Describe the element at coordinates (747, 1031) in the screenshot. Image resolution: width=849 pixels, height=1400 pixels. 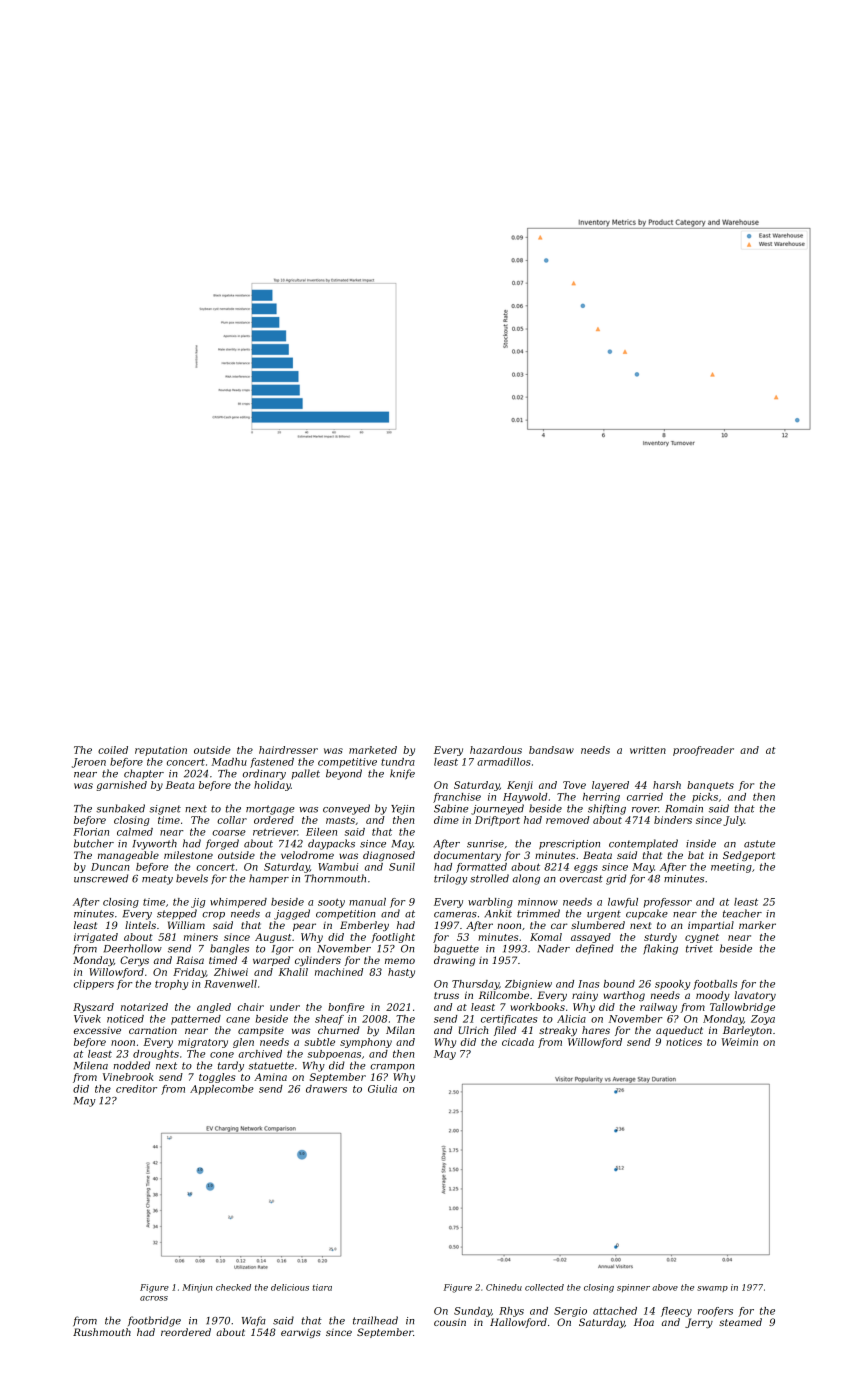
I see `Barleyton` at that location.
